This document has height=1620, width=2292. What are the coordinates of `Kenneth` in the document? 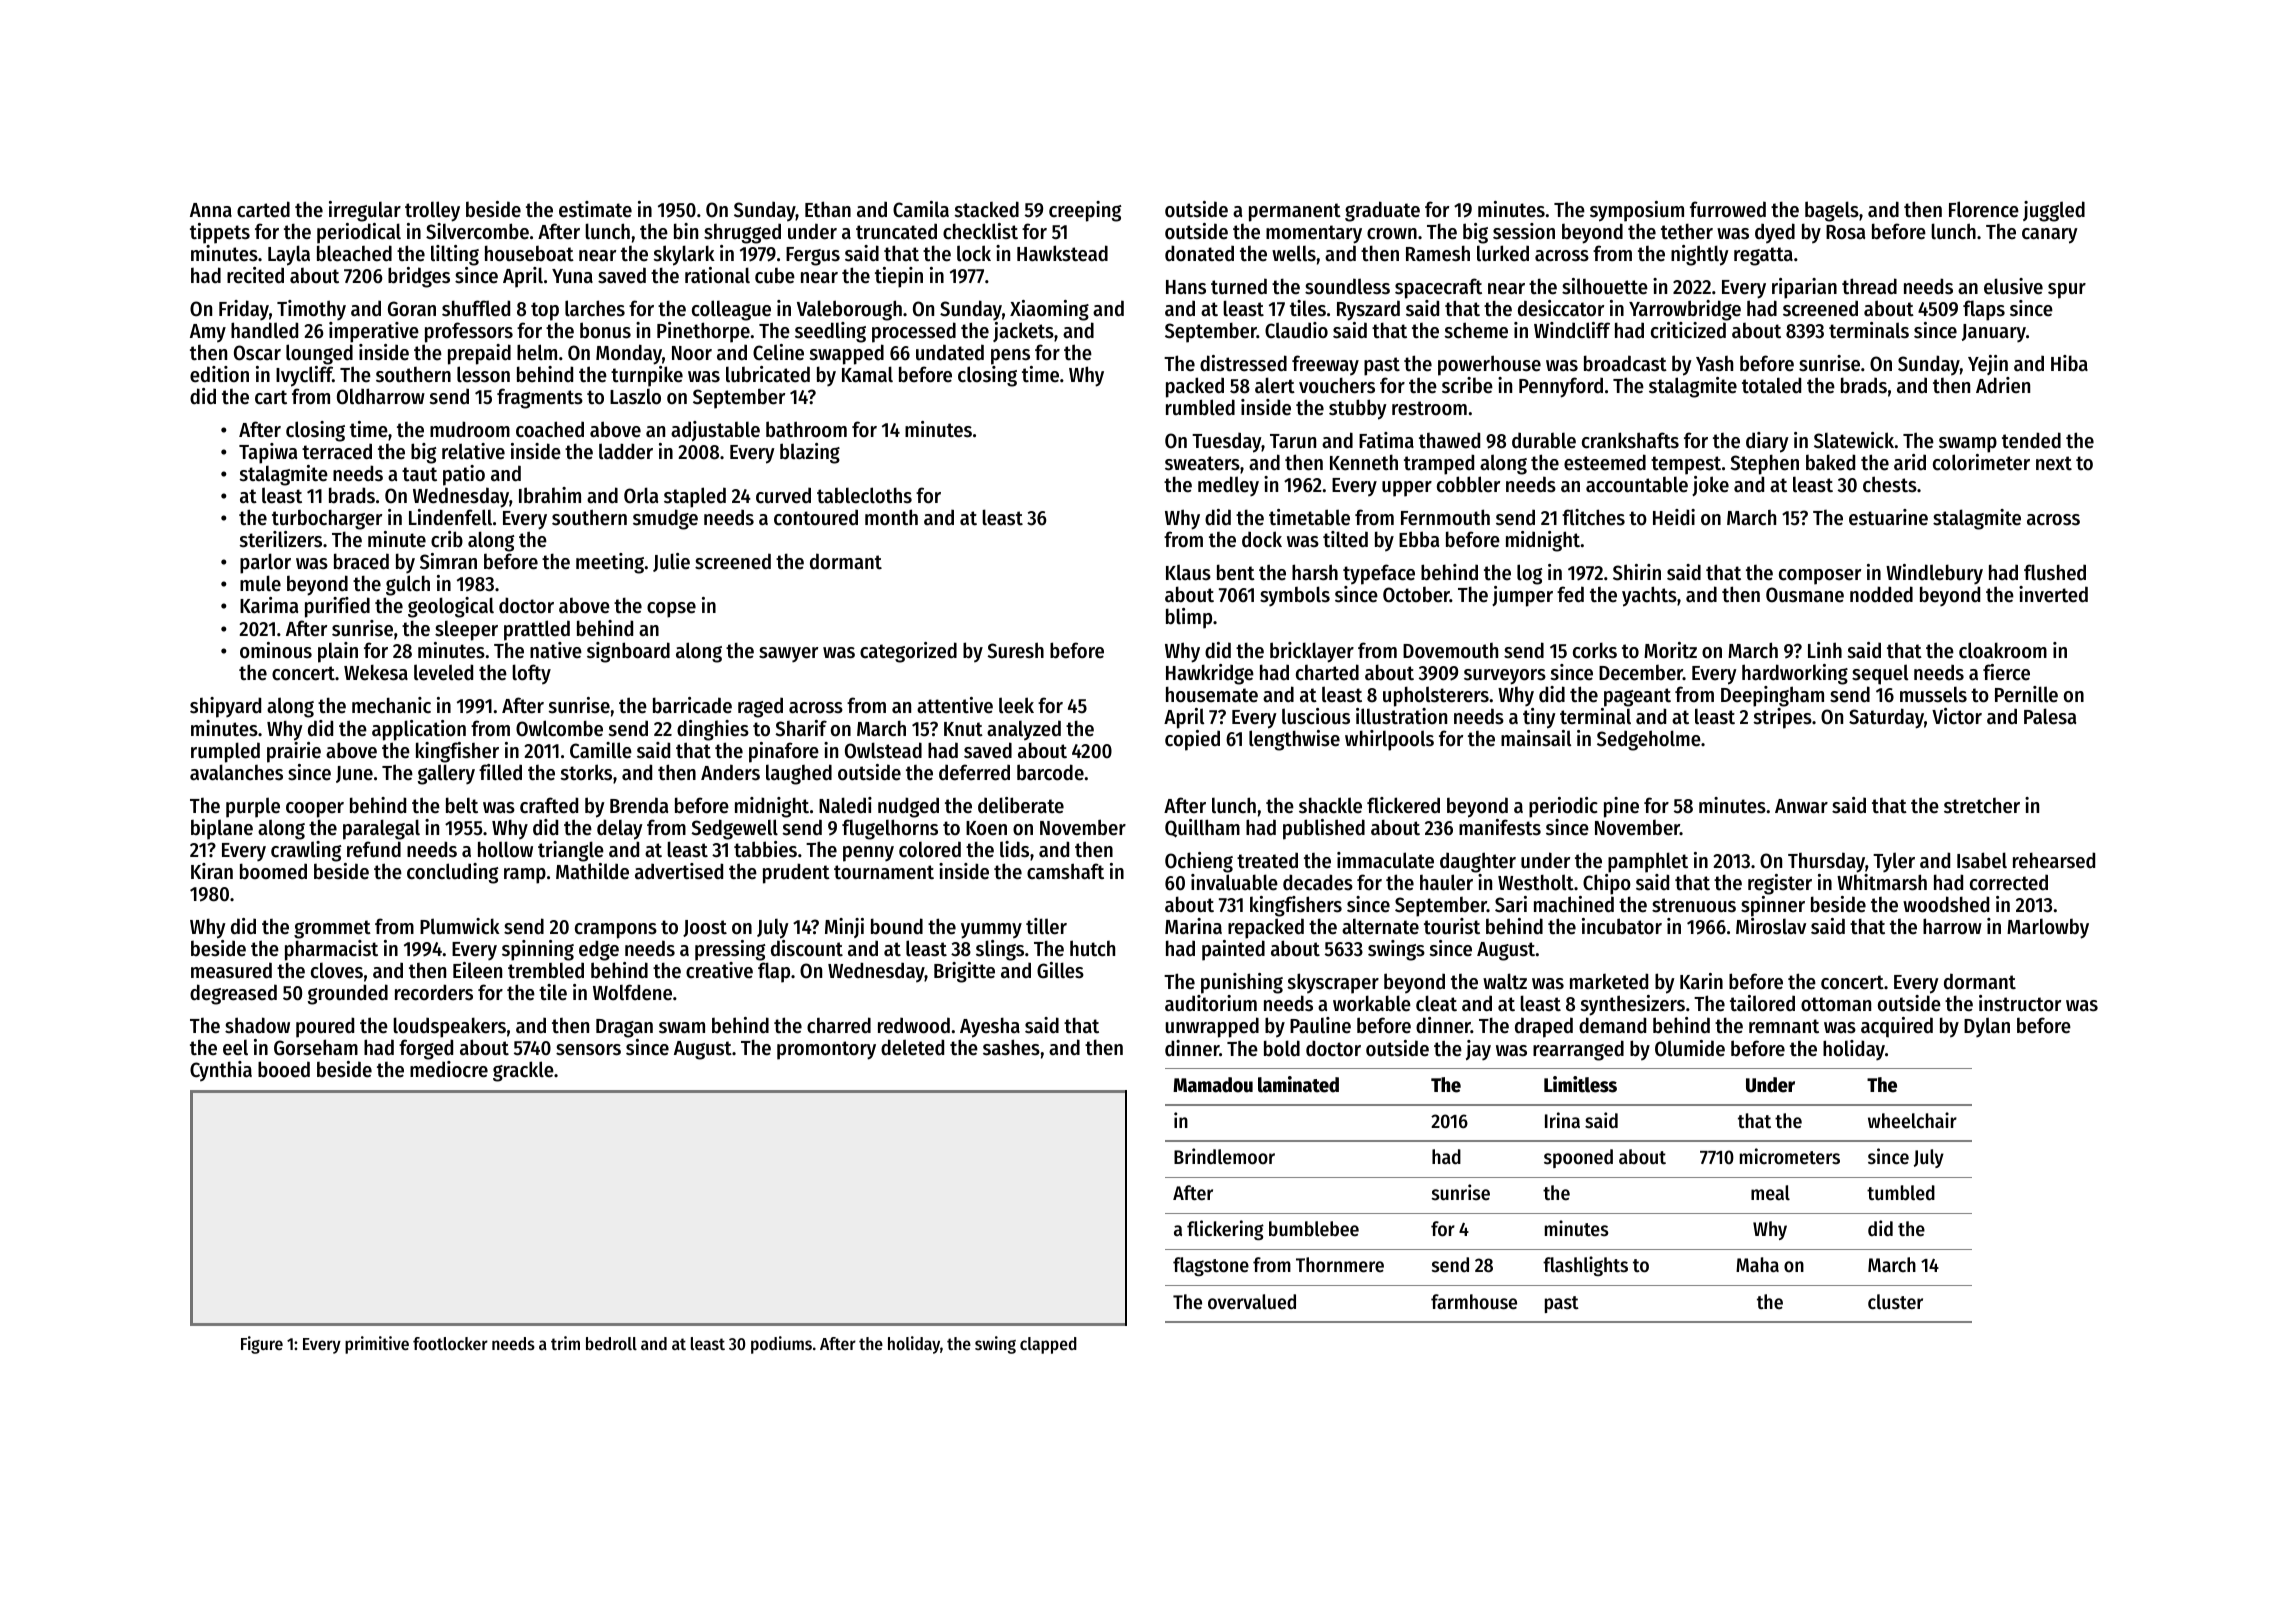 It's located at (1364, 462).
